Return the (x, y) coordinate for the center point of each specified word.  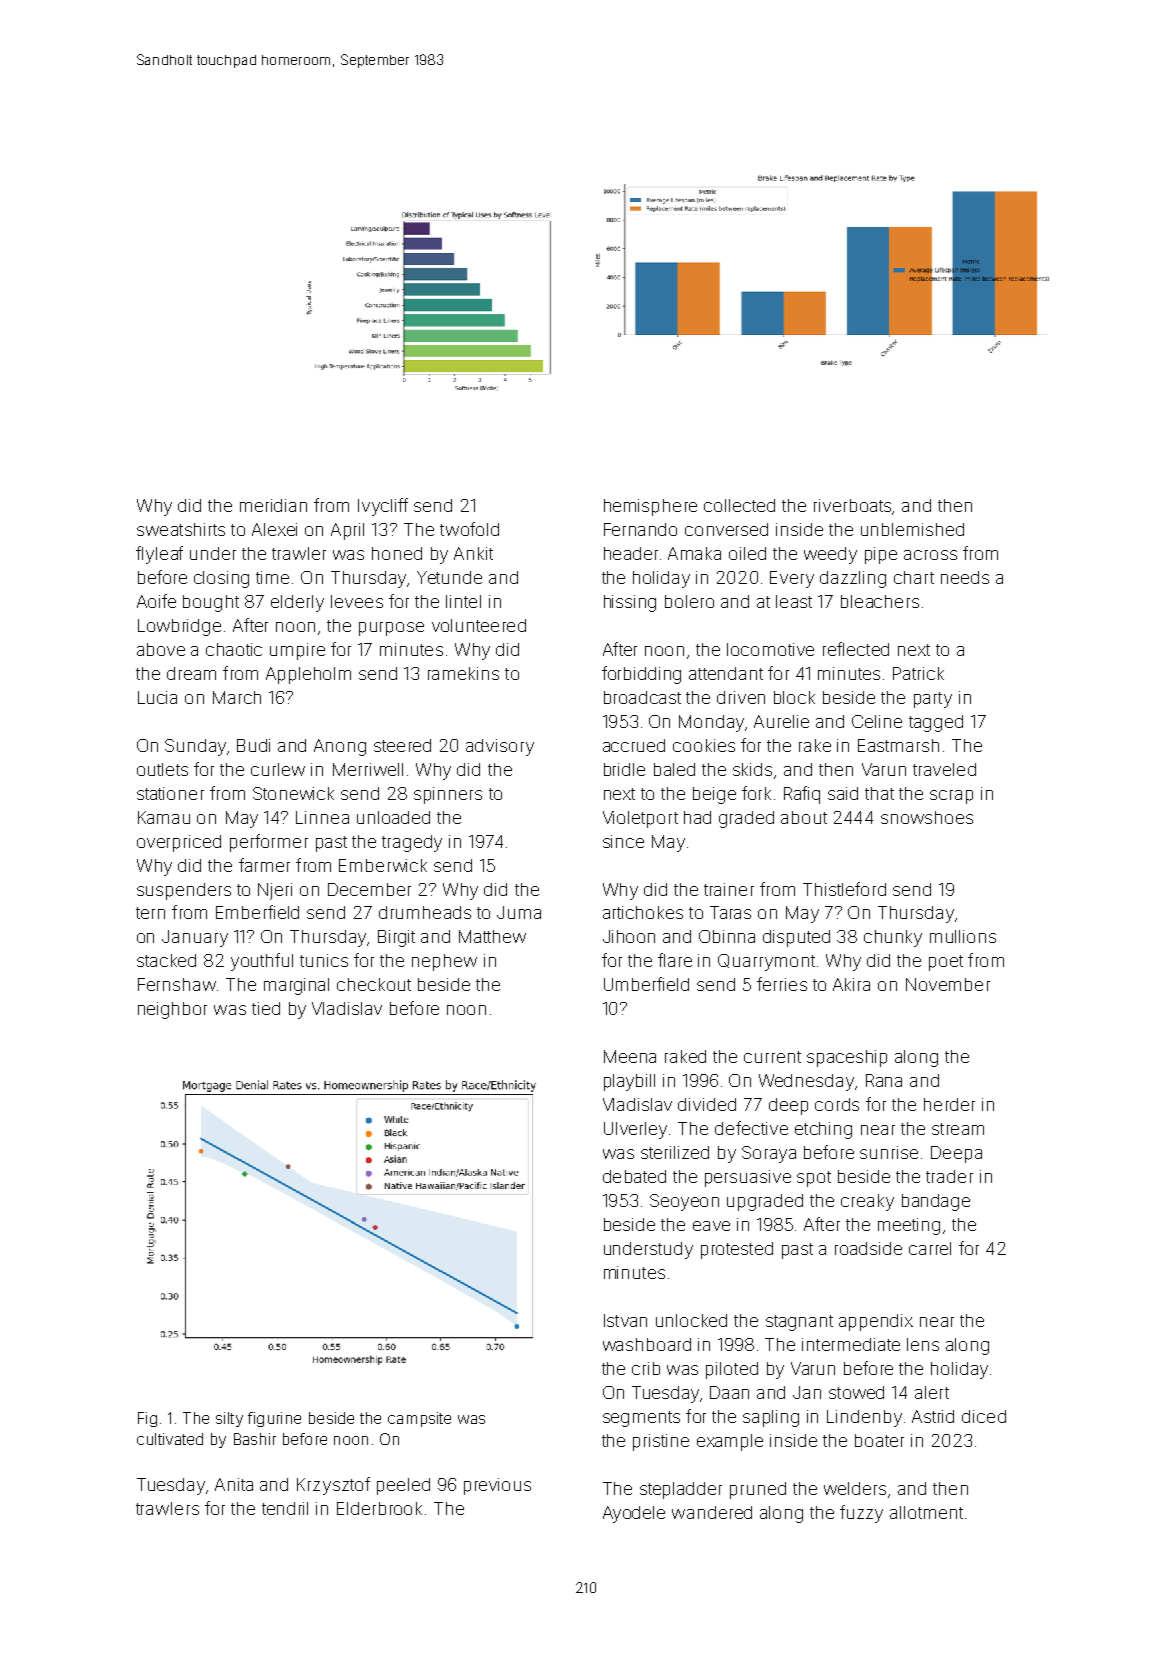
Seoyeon (684, 1202)
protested (737, 1250)
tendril (285, 1508)
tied (266, 1008)
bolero (689, 601)
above (161, 649)
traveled (944, 769)
